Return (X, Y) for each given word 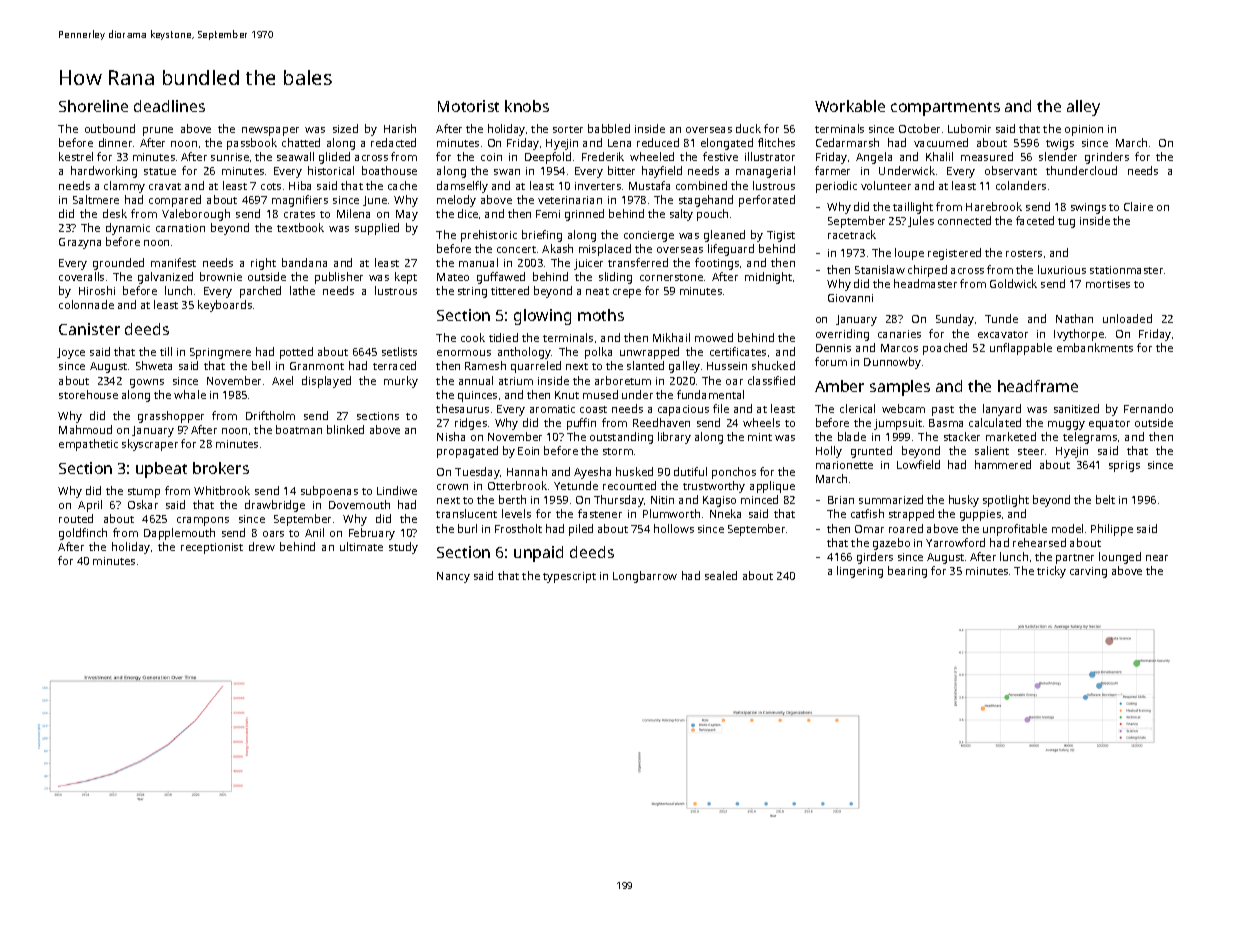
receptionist (212, 548)
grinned (584, 215)
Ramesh (485, 365)
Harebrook (994, 206)
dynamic (128, 229)
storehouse (88, 394)
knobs (527, 106)
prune (158, 131)
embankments (1095, 347)
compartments (945, 109)
